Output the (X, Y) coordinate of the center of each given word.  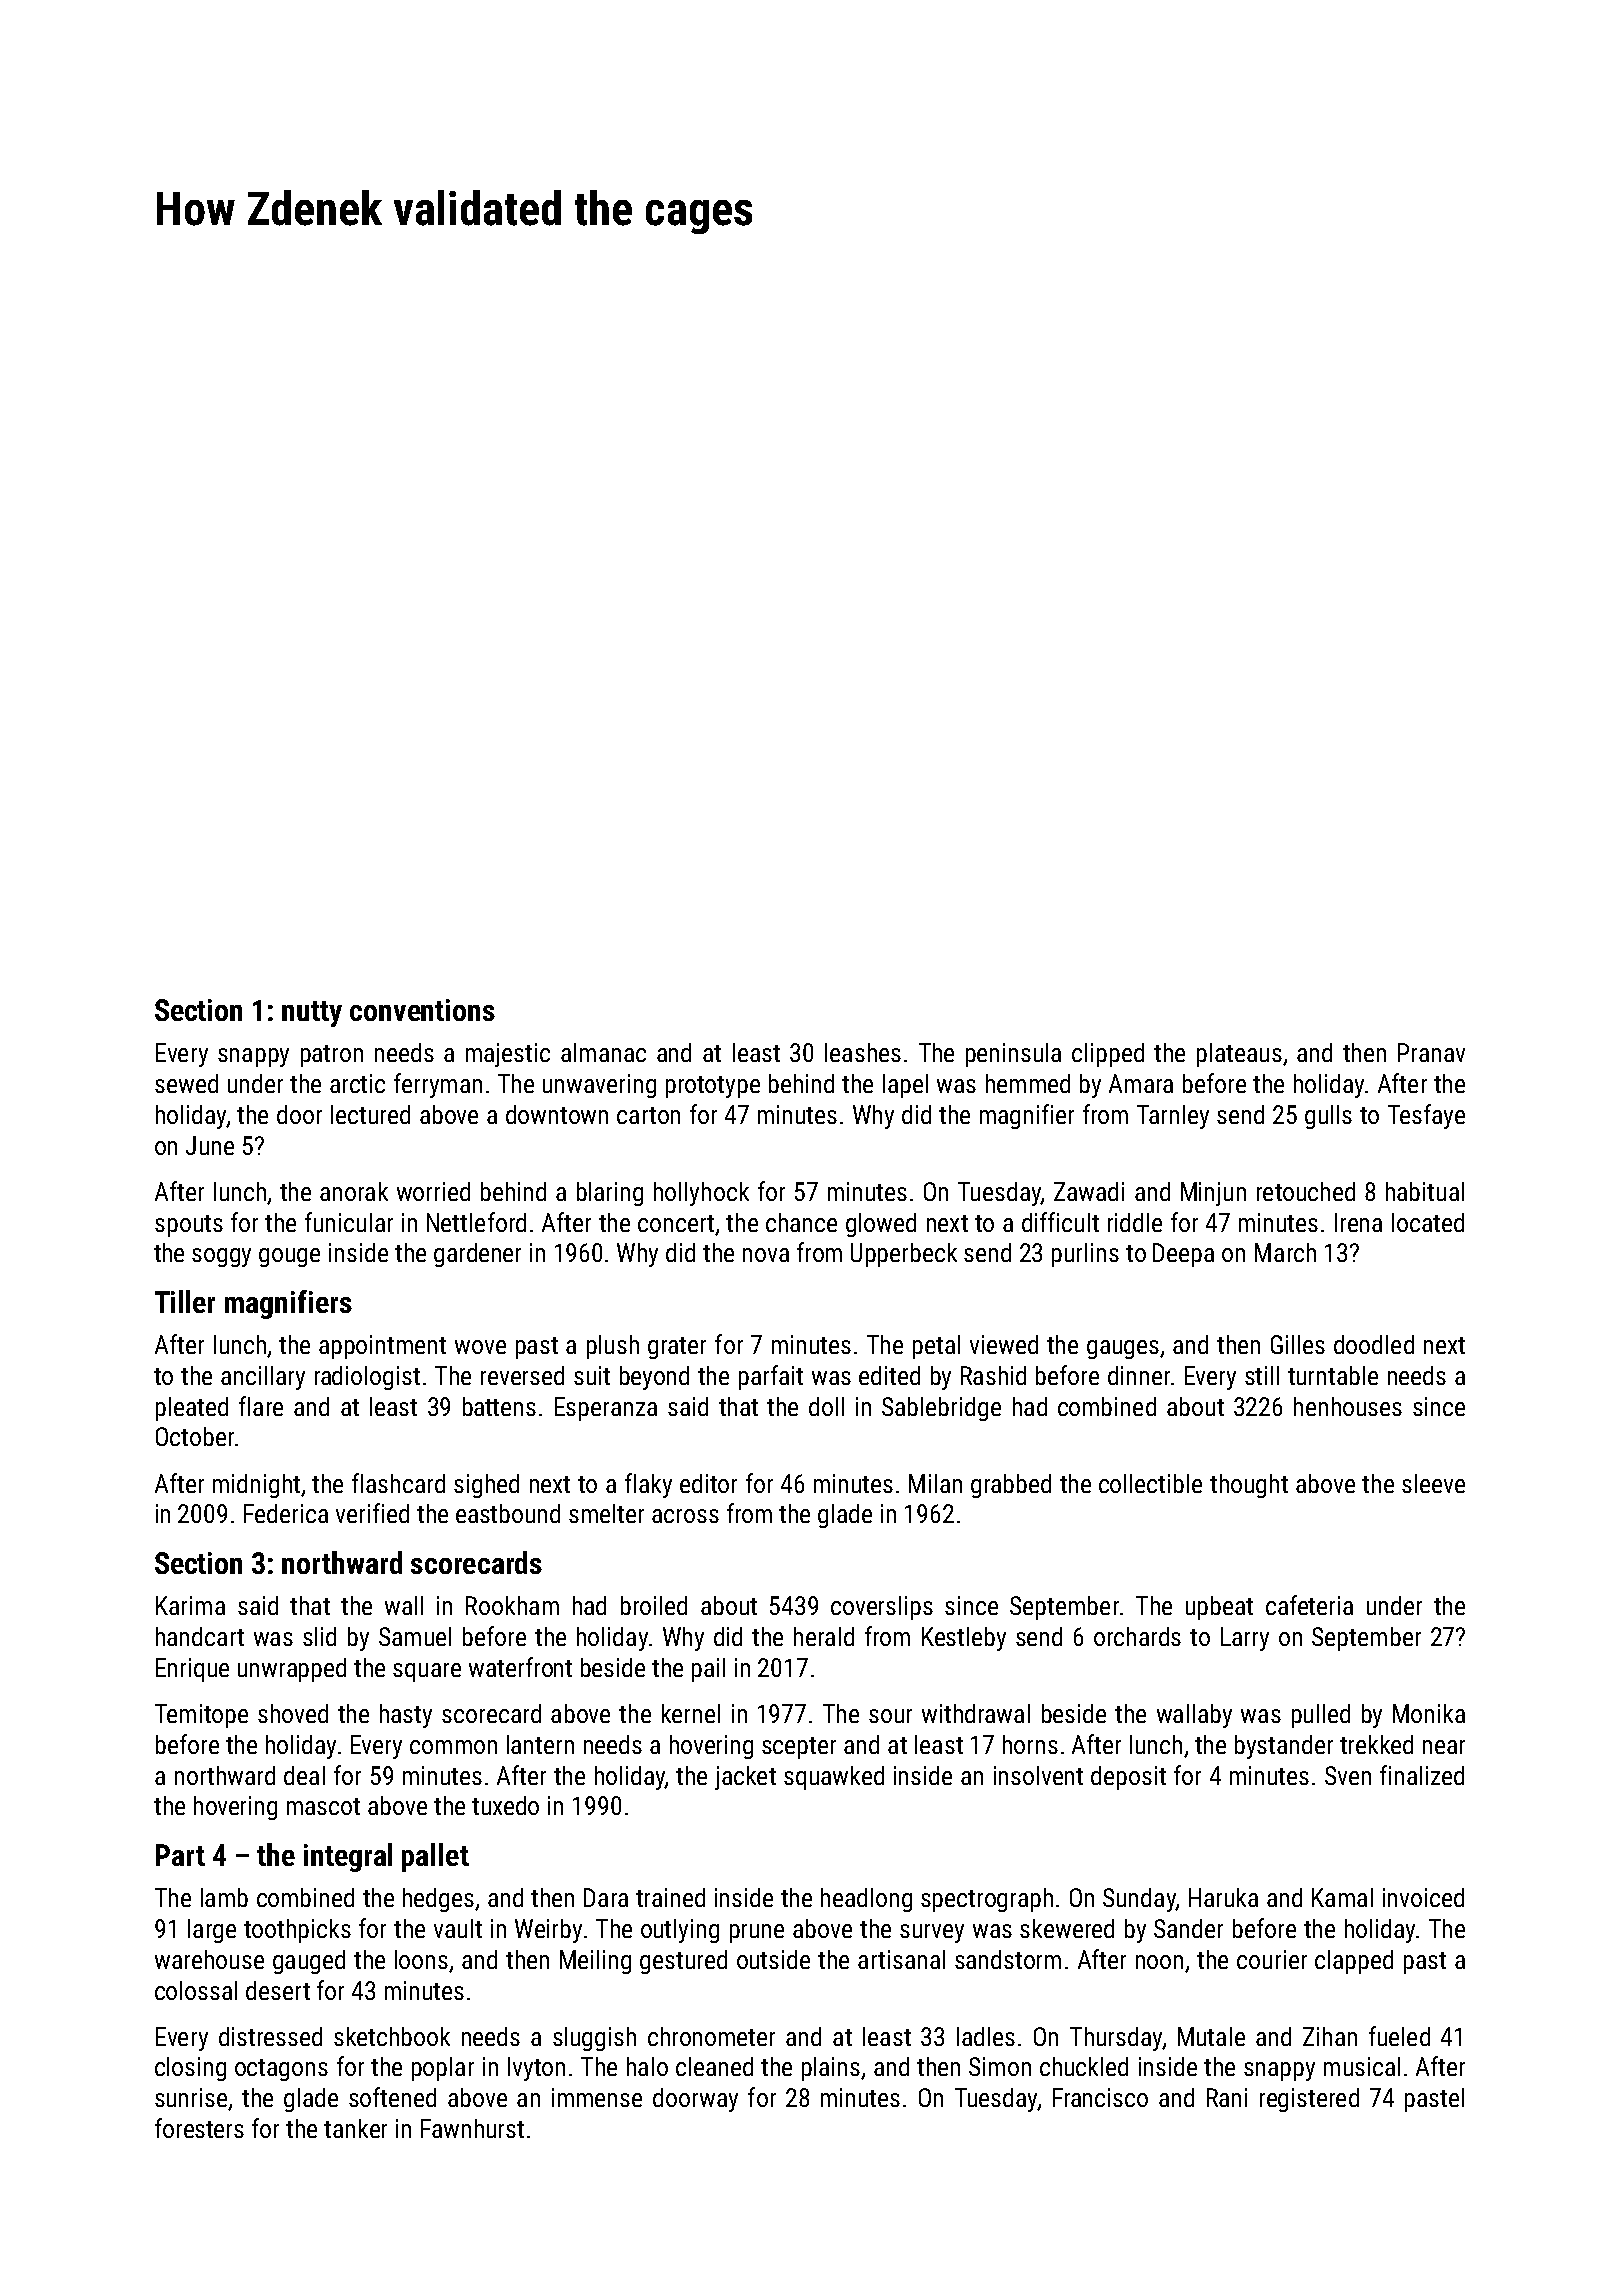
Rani (1227, 2097)
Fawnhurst (472, 2128)
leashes (863, 1052)
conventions (422, 1010)
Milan (935, 1483)
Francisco (1100, 2097)
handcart (200, 1636)
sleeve (1433, 1483)
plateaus (1239, 1055)
